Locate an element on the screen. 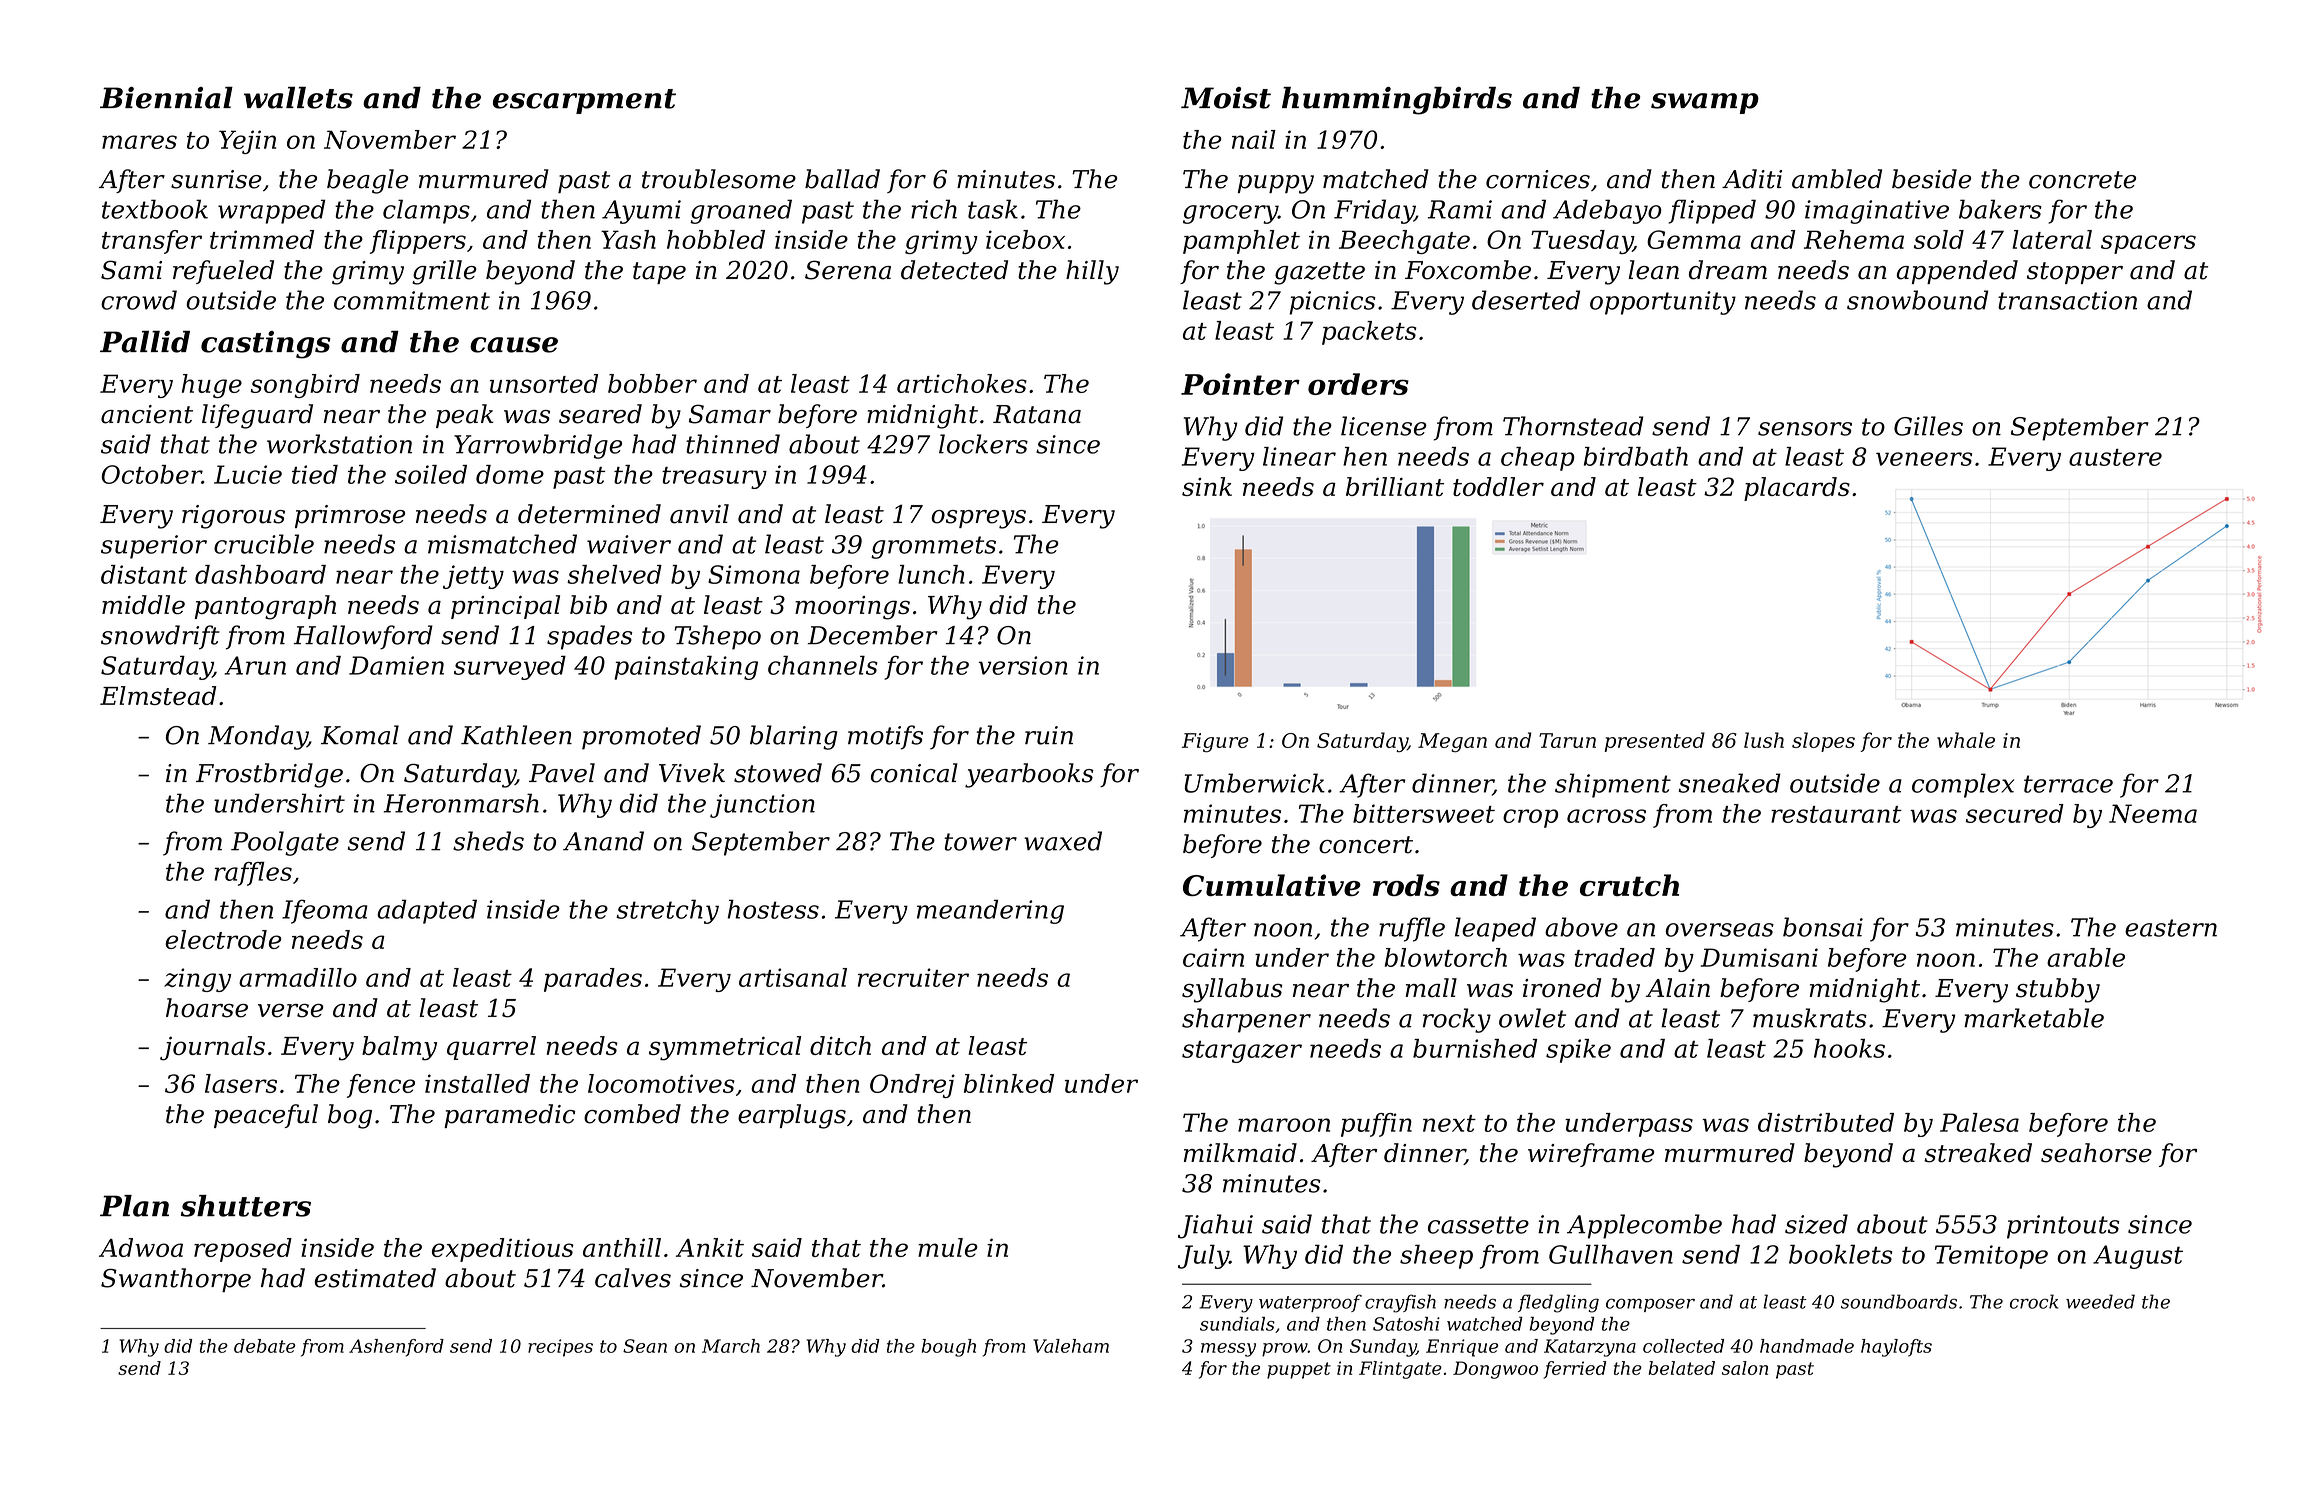 This screenshot has height=1501, width=2320. hummingbirds is located at coordinates (1397, 101).
